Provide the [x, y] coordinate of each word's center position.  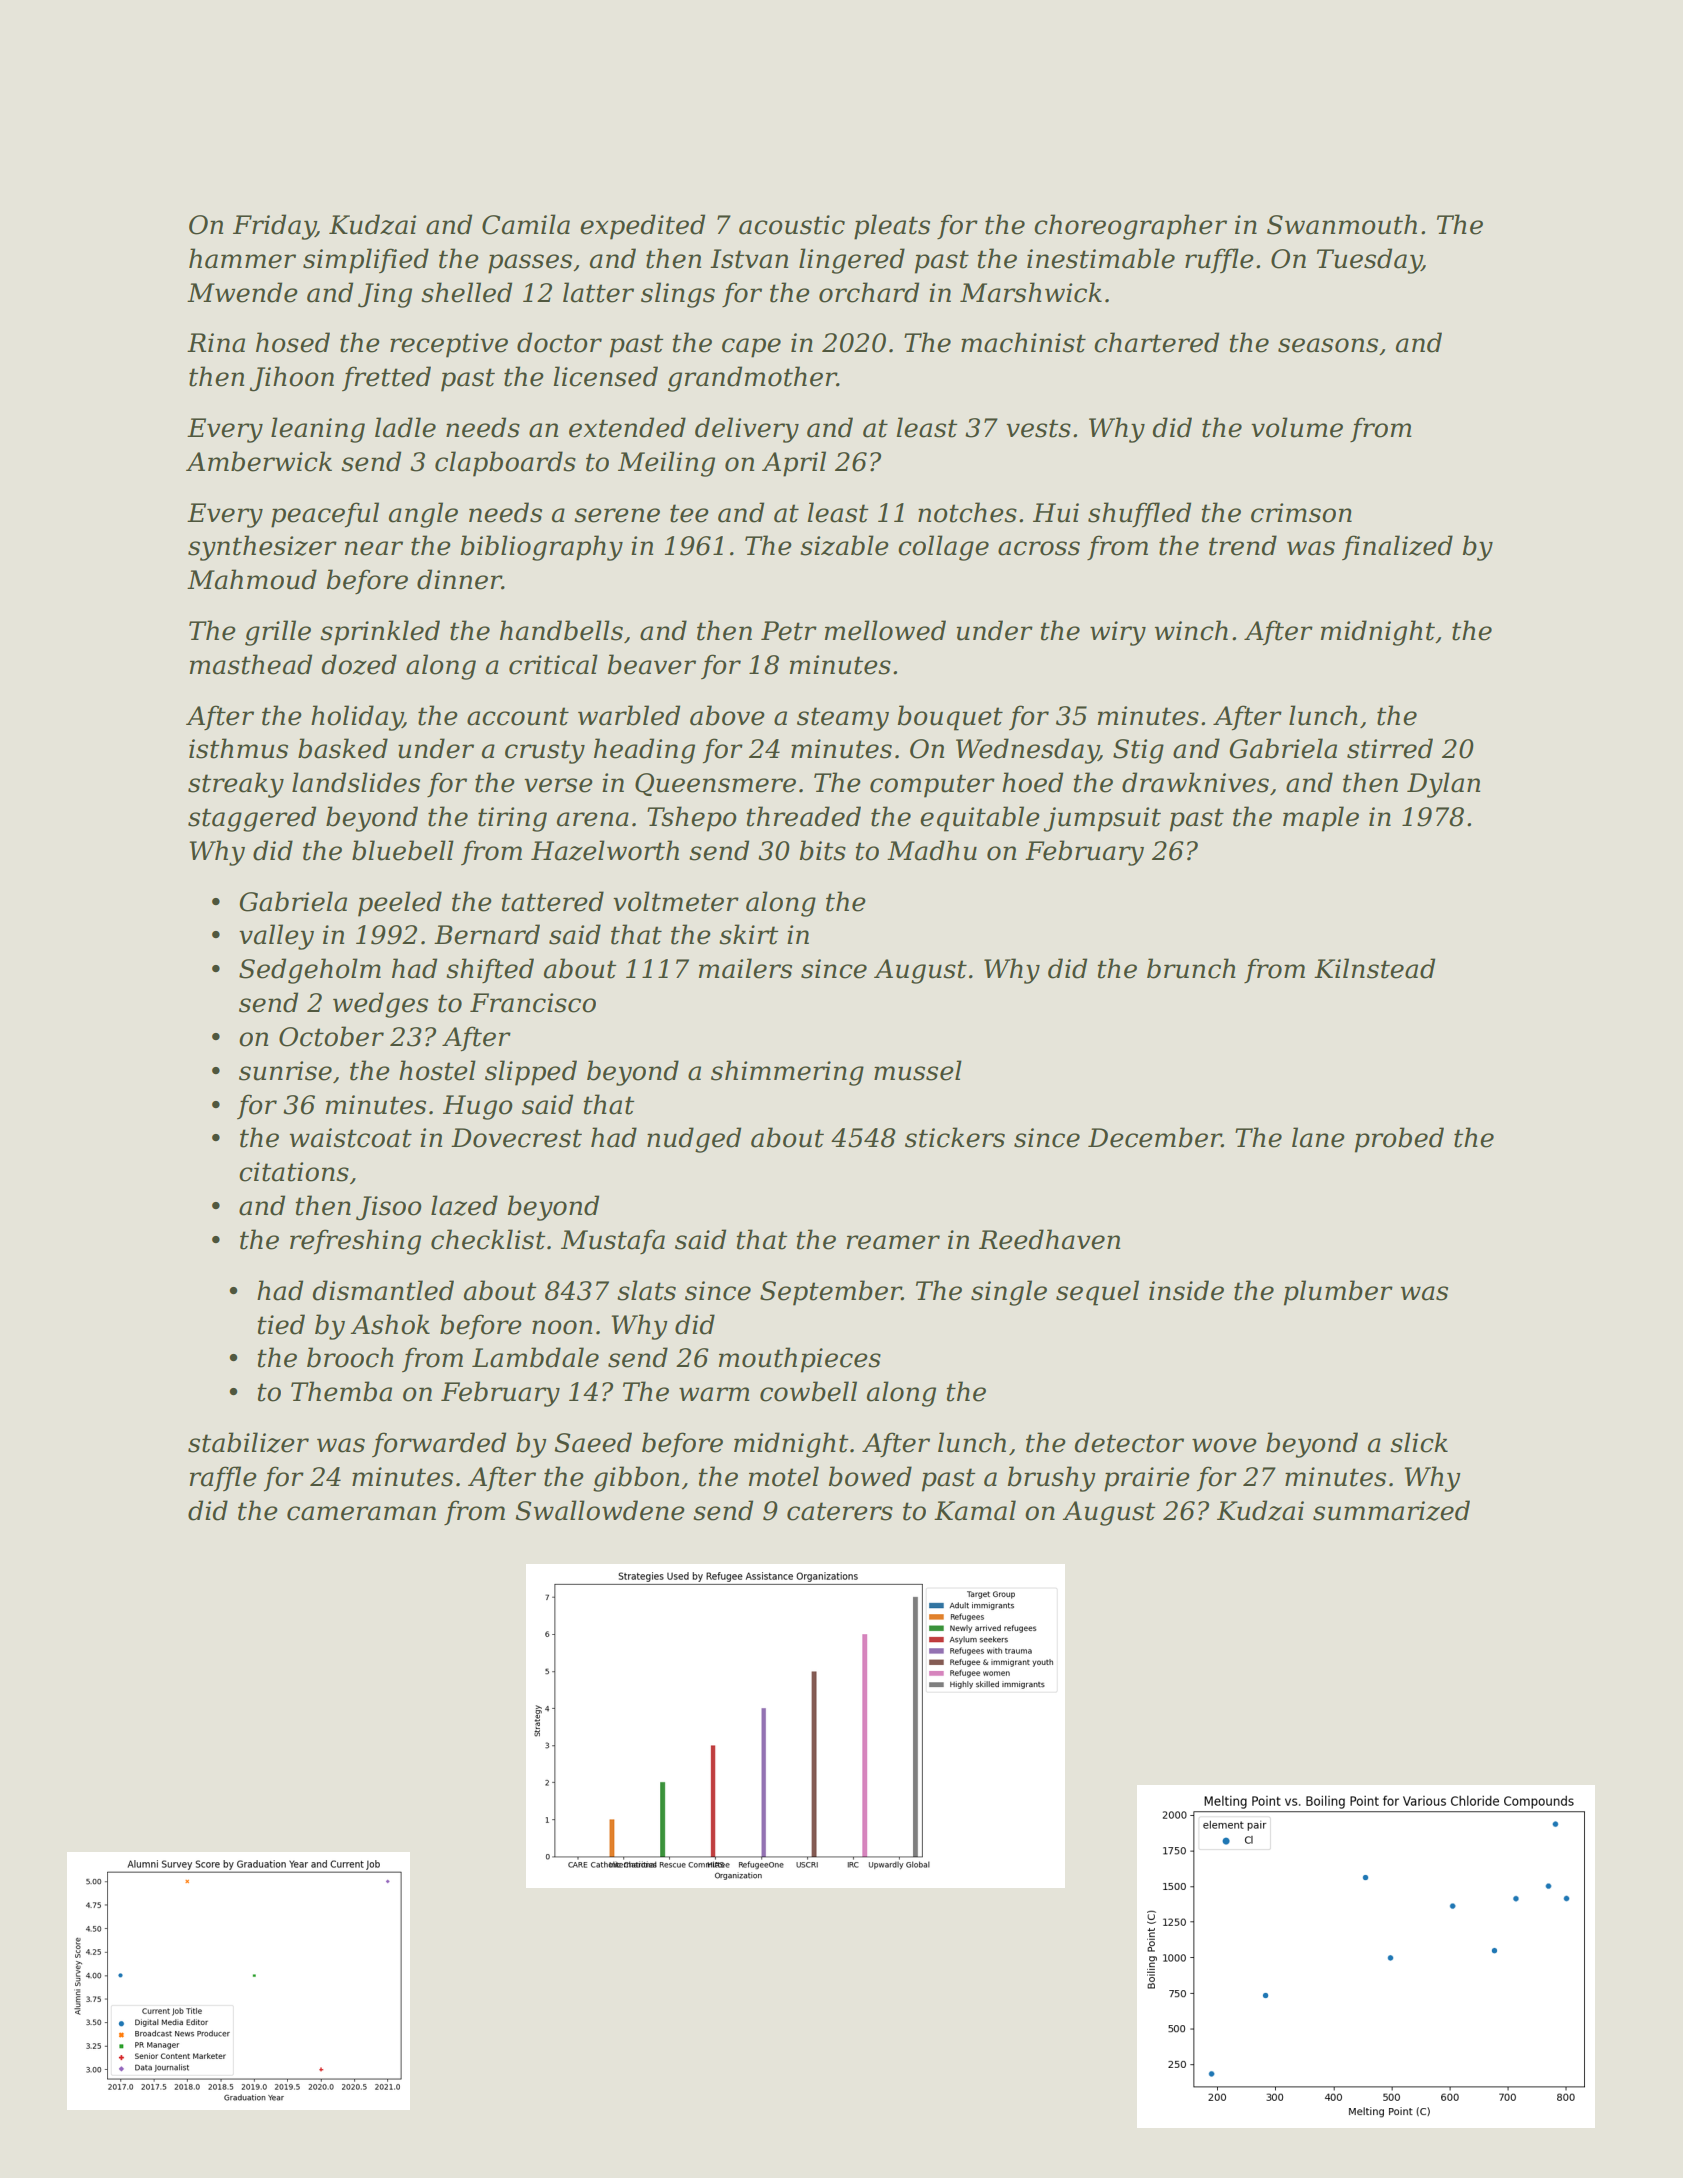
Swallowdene [600, 1510]
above [727, 715]
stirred [1390, 748]
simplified [366, 261]
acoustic [792, 225]
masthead [251, 664]
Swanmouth [1342, 224]
